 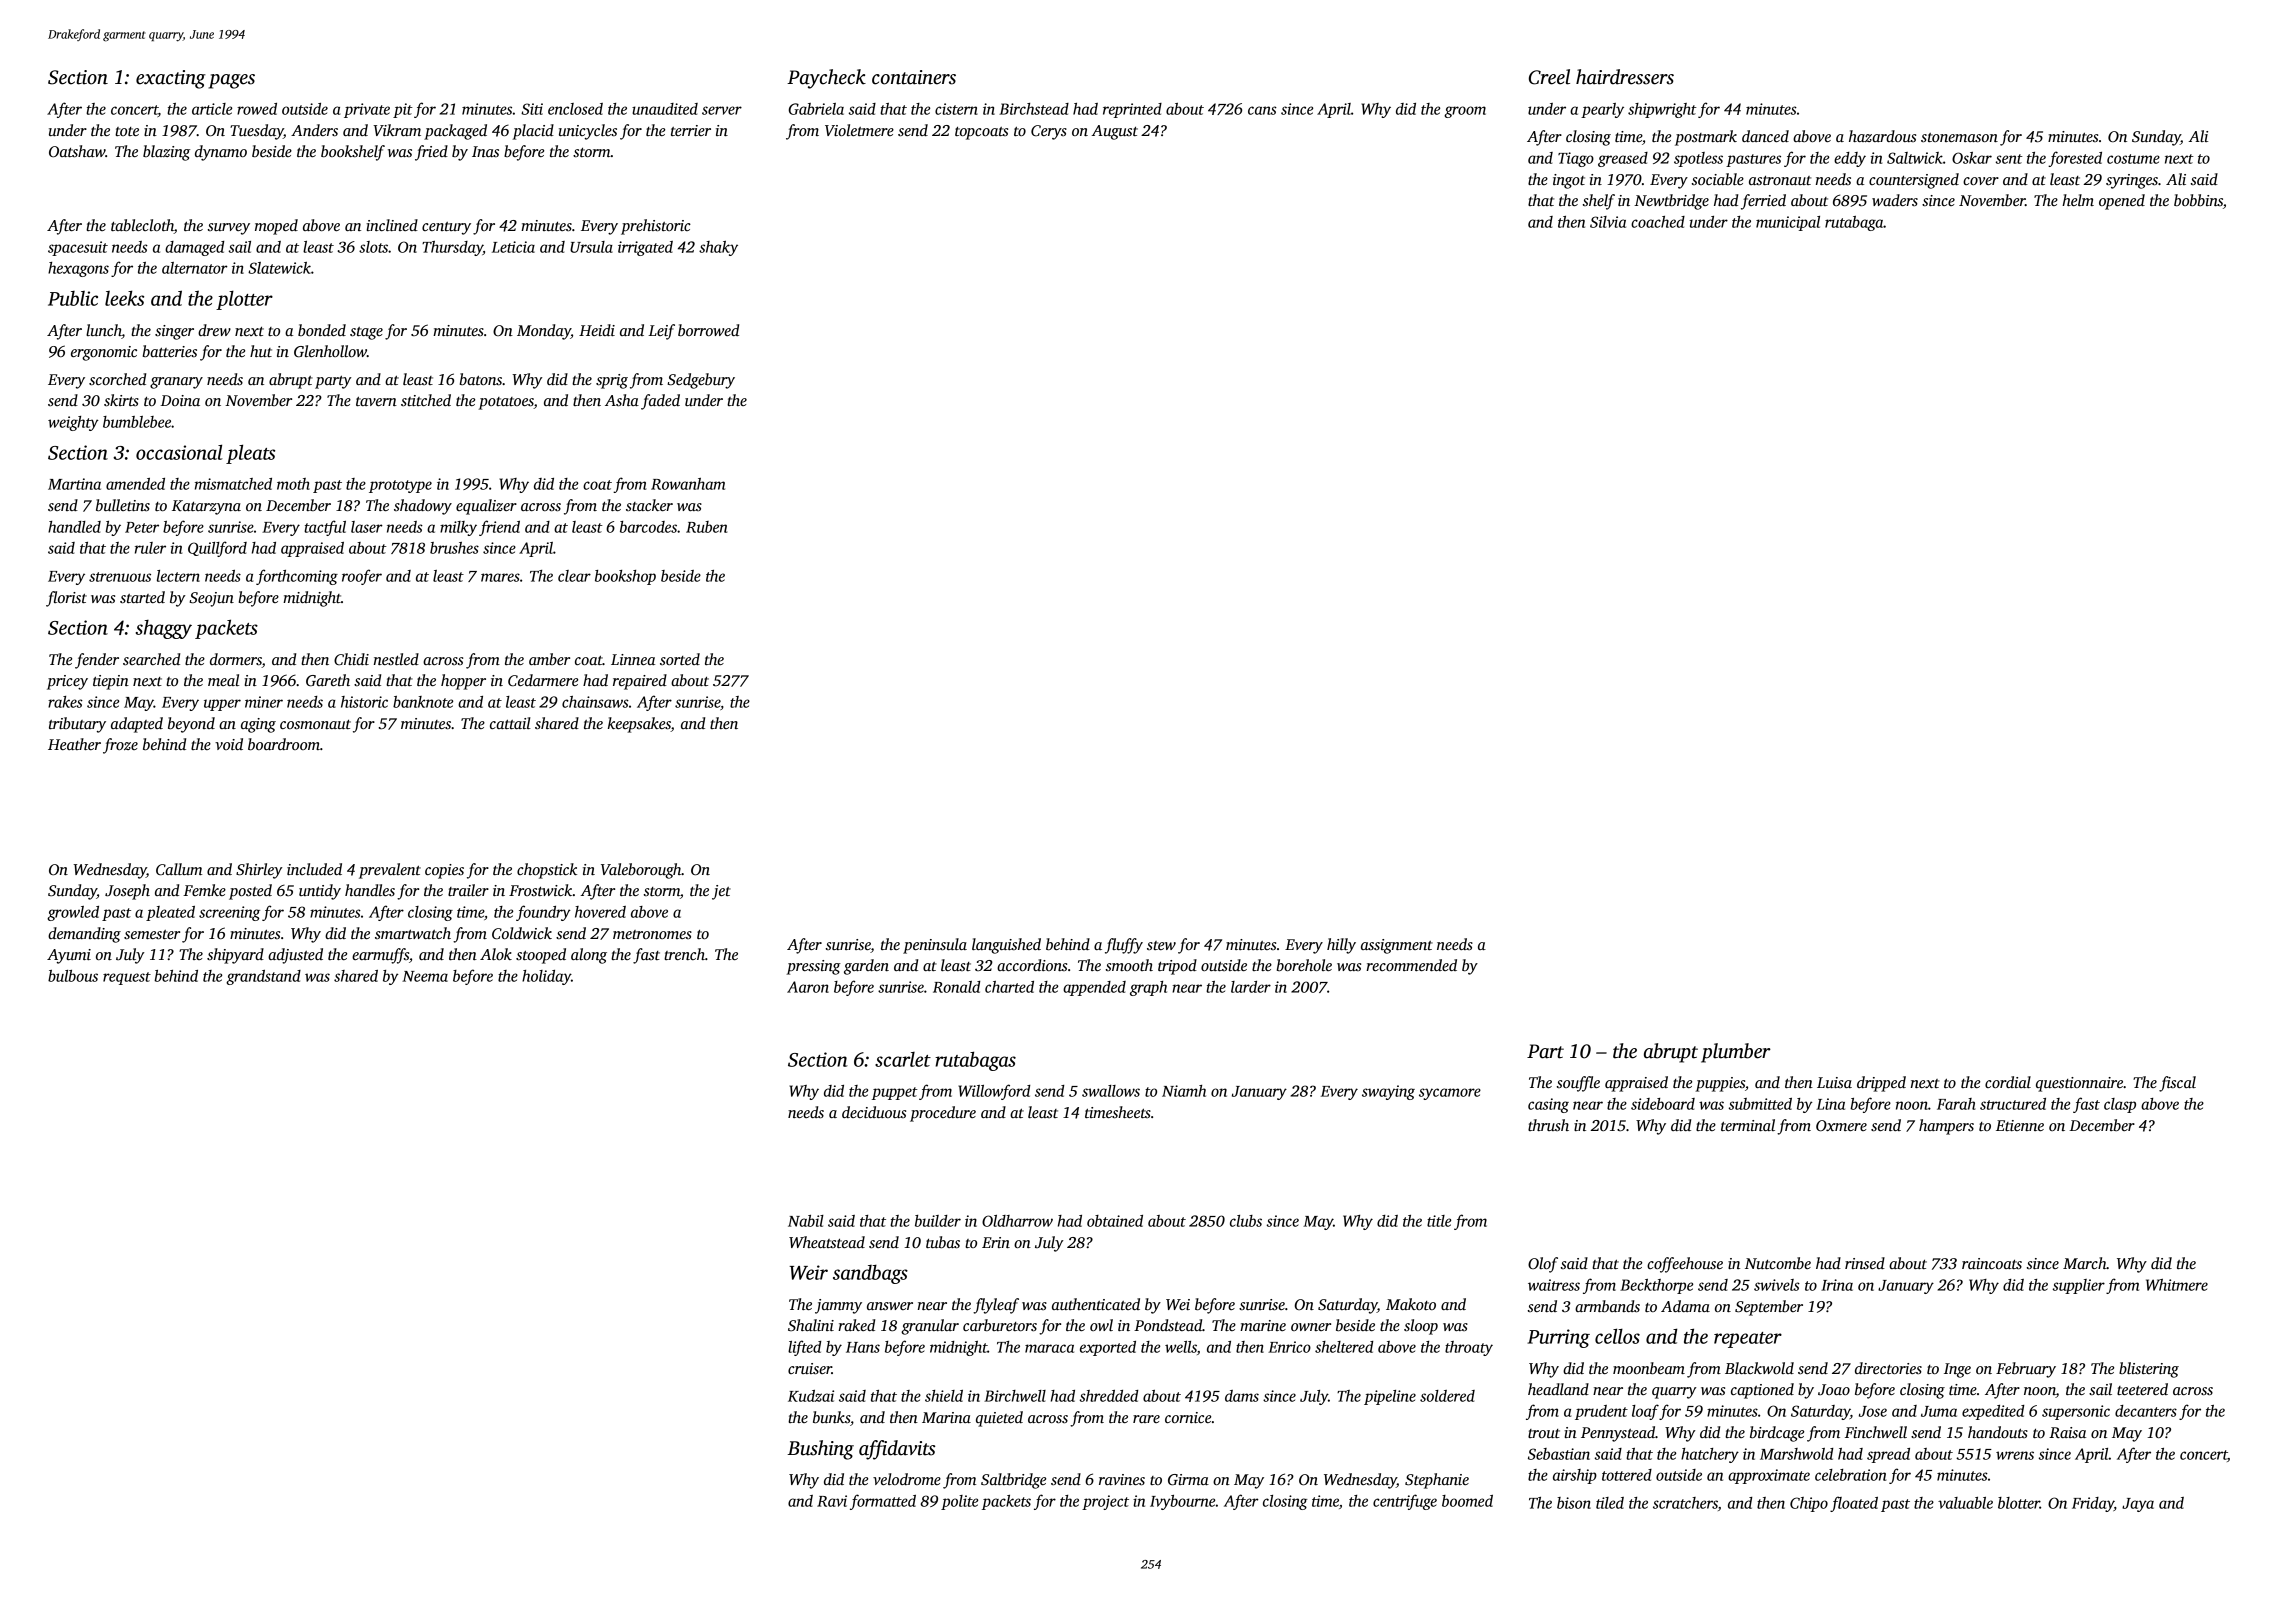 I want to click on municipal, so click(x=1788, y=223).
